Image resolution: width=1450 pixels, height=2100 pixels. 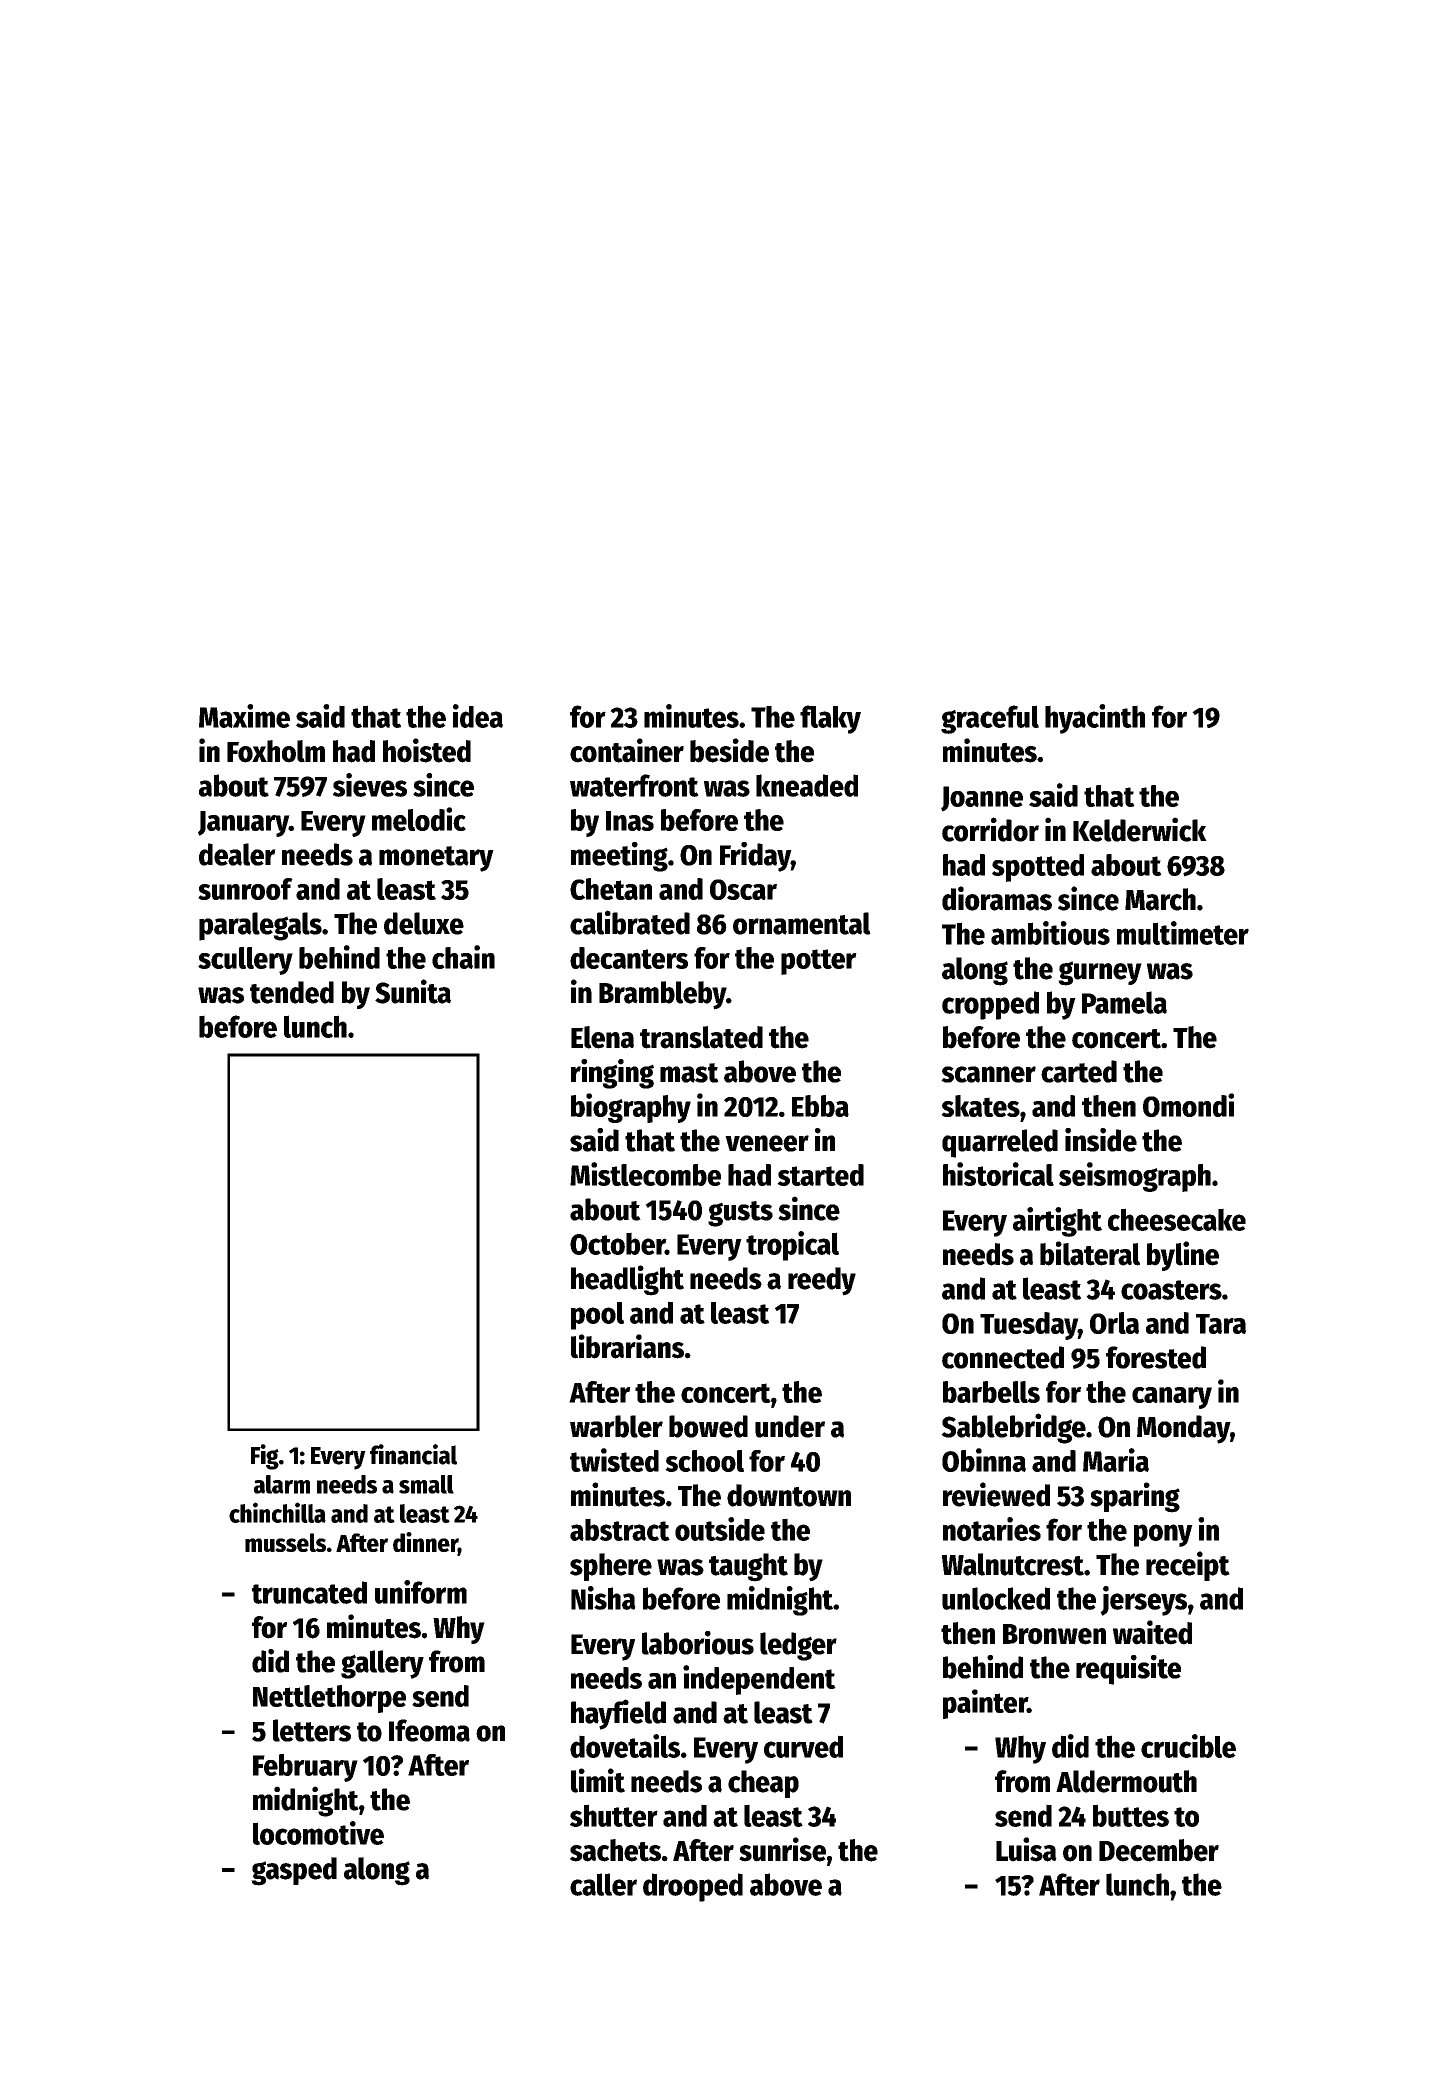 What do you see at coordinates (759, 1680) in the page?
I see `independent` at bounding box center [759, 1680].
